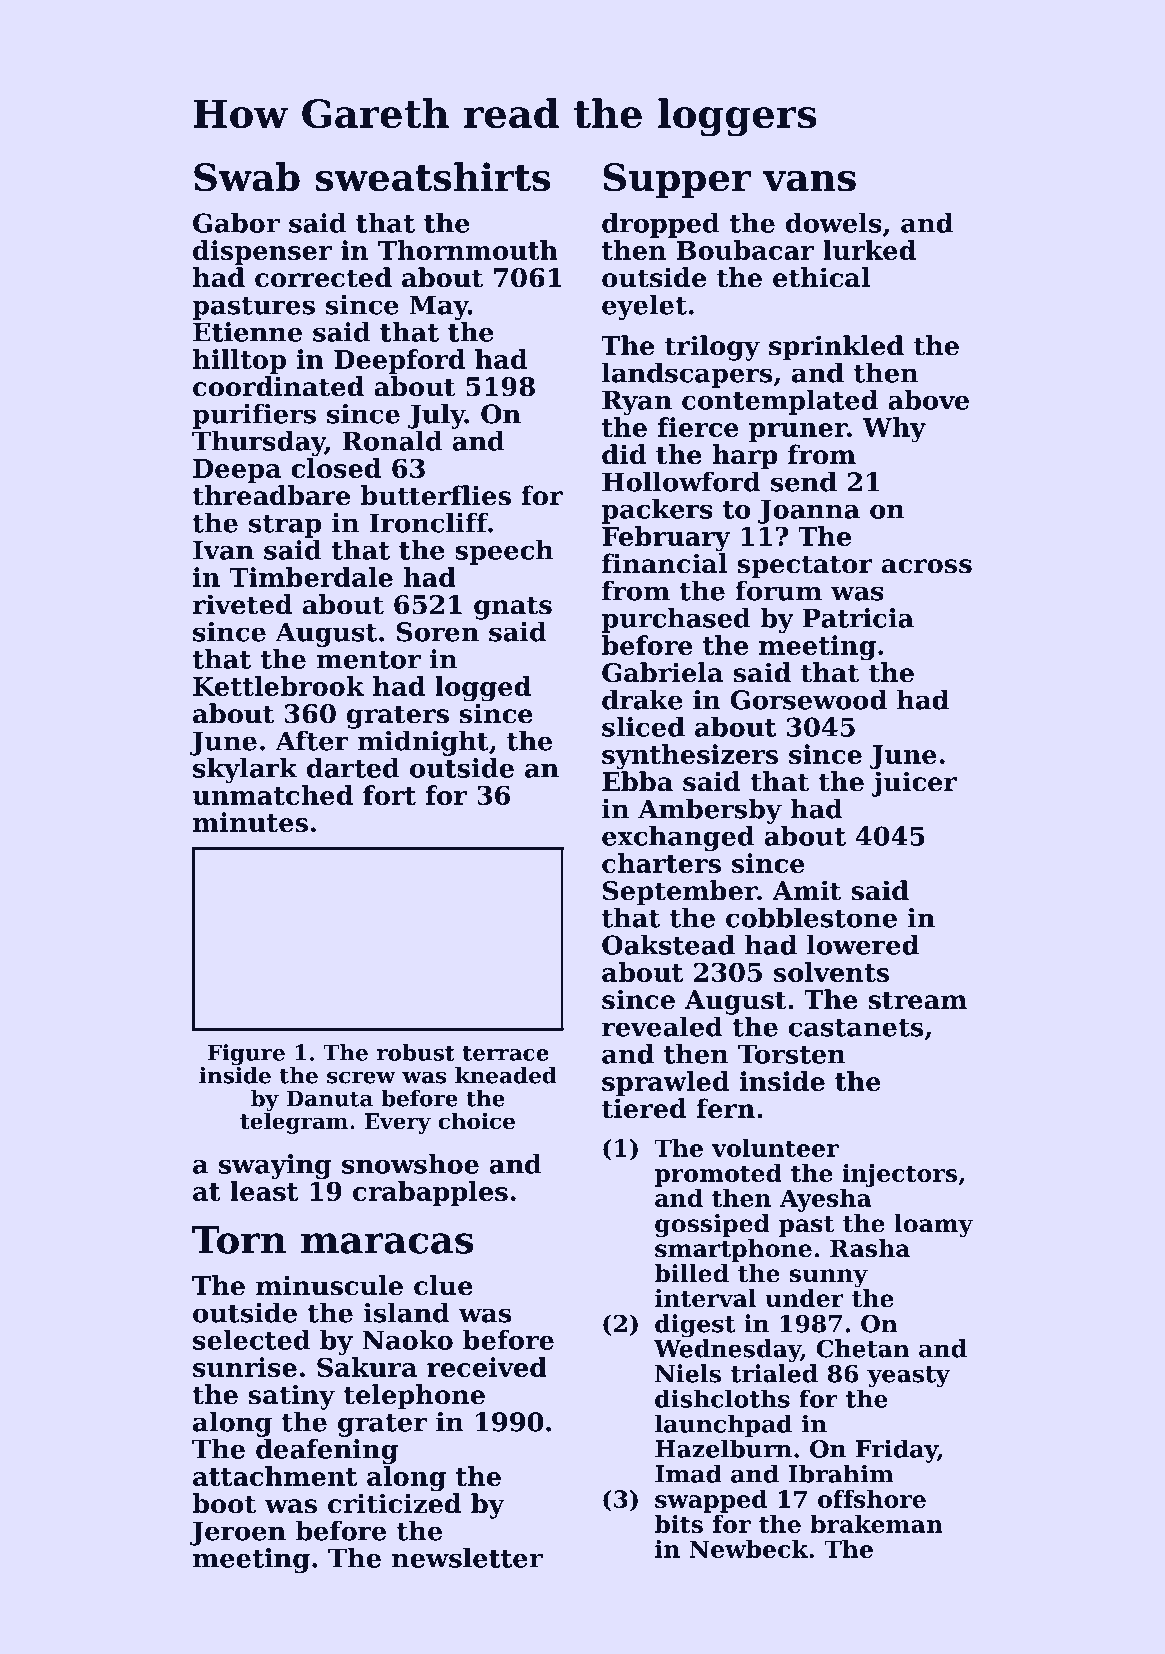 The height and width of the screenshot is (1654, 1165). What do you see at coordinates (745, 250) in the screenshot?
I see `Boubacar` at bounding box center [745, 250].
